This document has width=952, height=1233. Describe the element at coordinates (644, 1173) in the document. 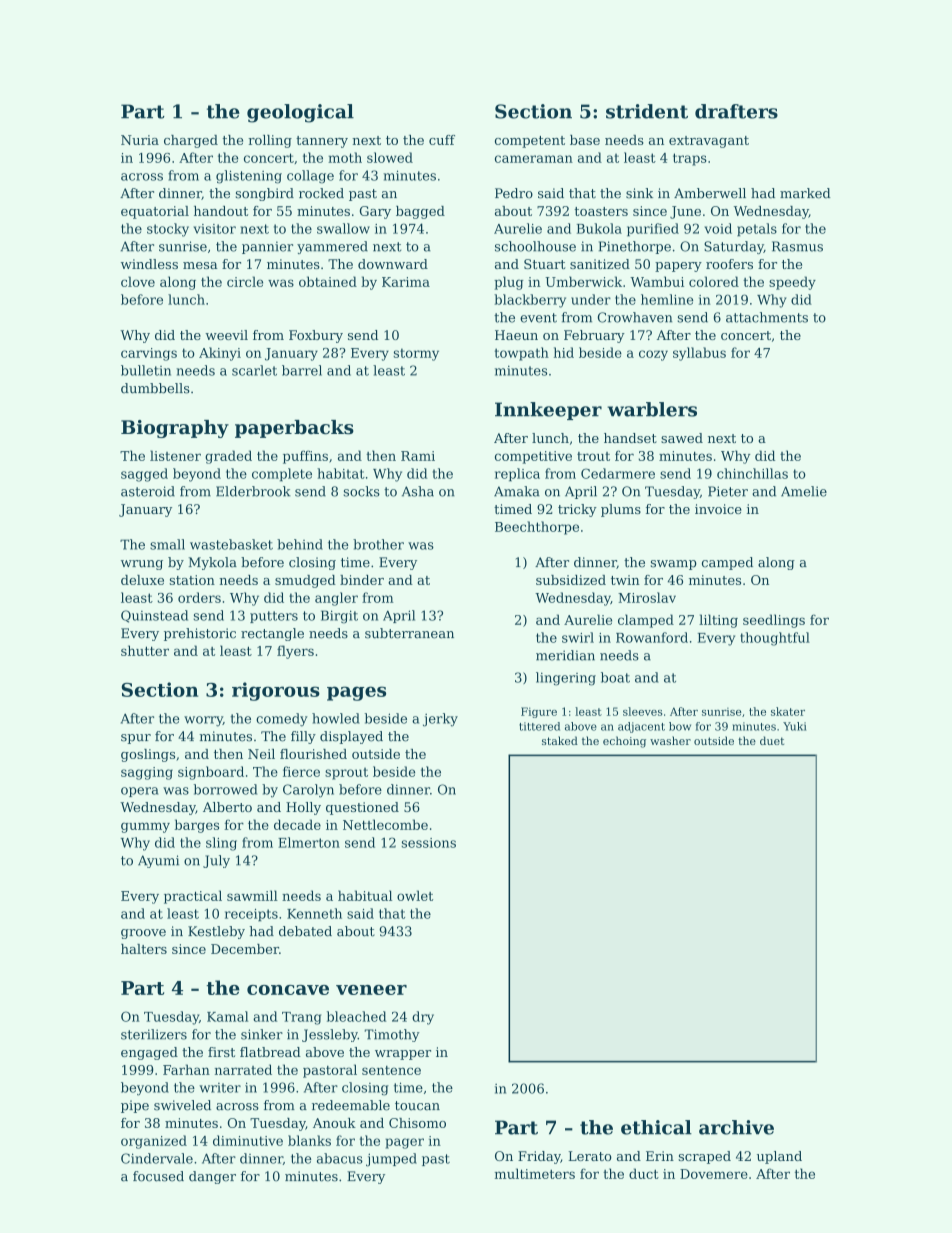

I see `duct` at that location.
